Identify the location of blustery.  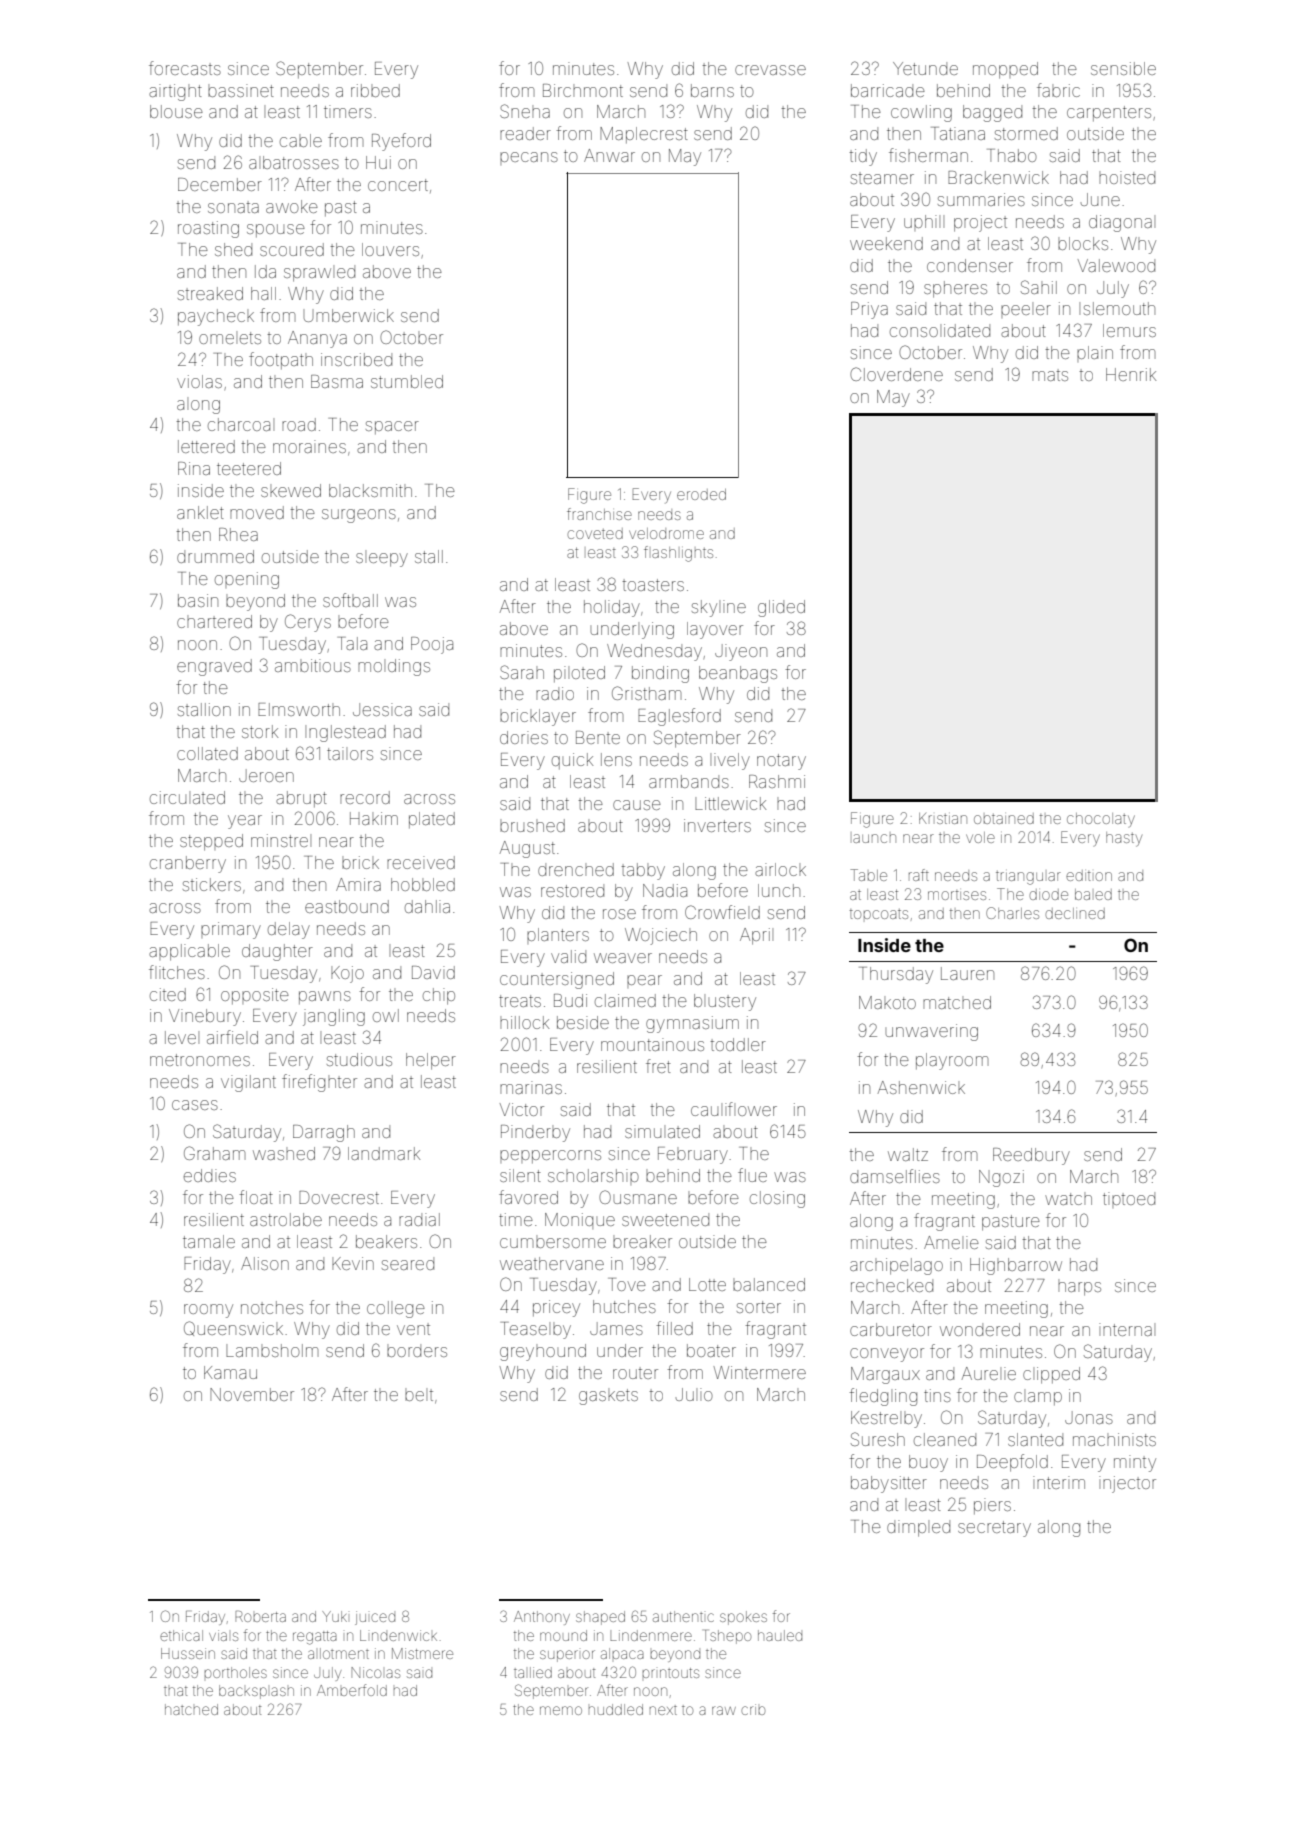
(725, 1002).
